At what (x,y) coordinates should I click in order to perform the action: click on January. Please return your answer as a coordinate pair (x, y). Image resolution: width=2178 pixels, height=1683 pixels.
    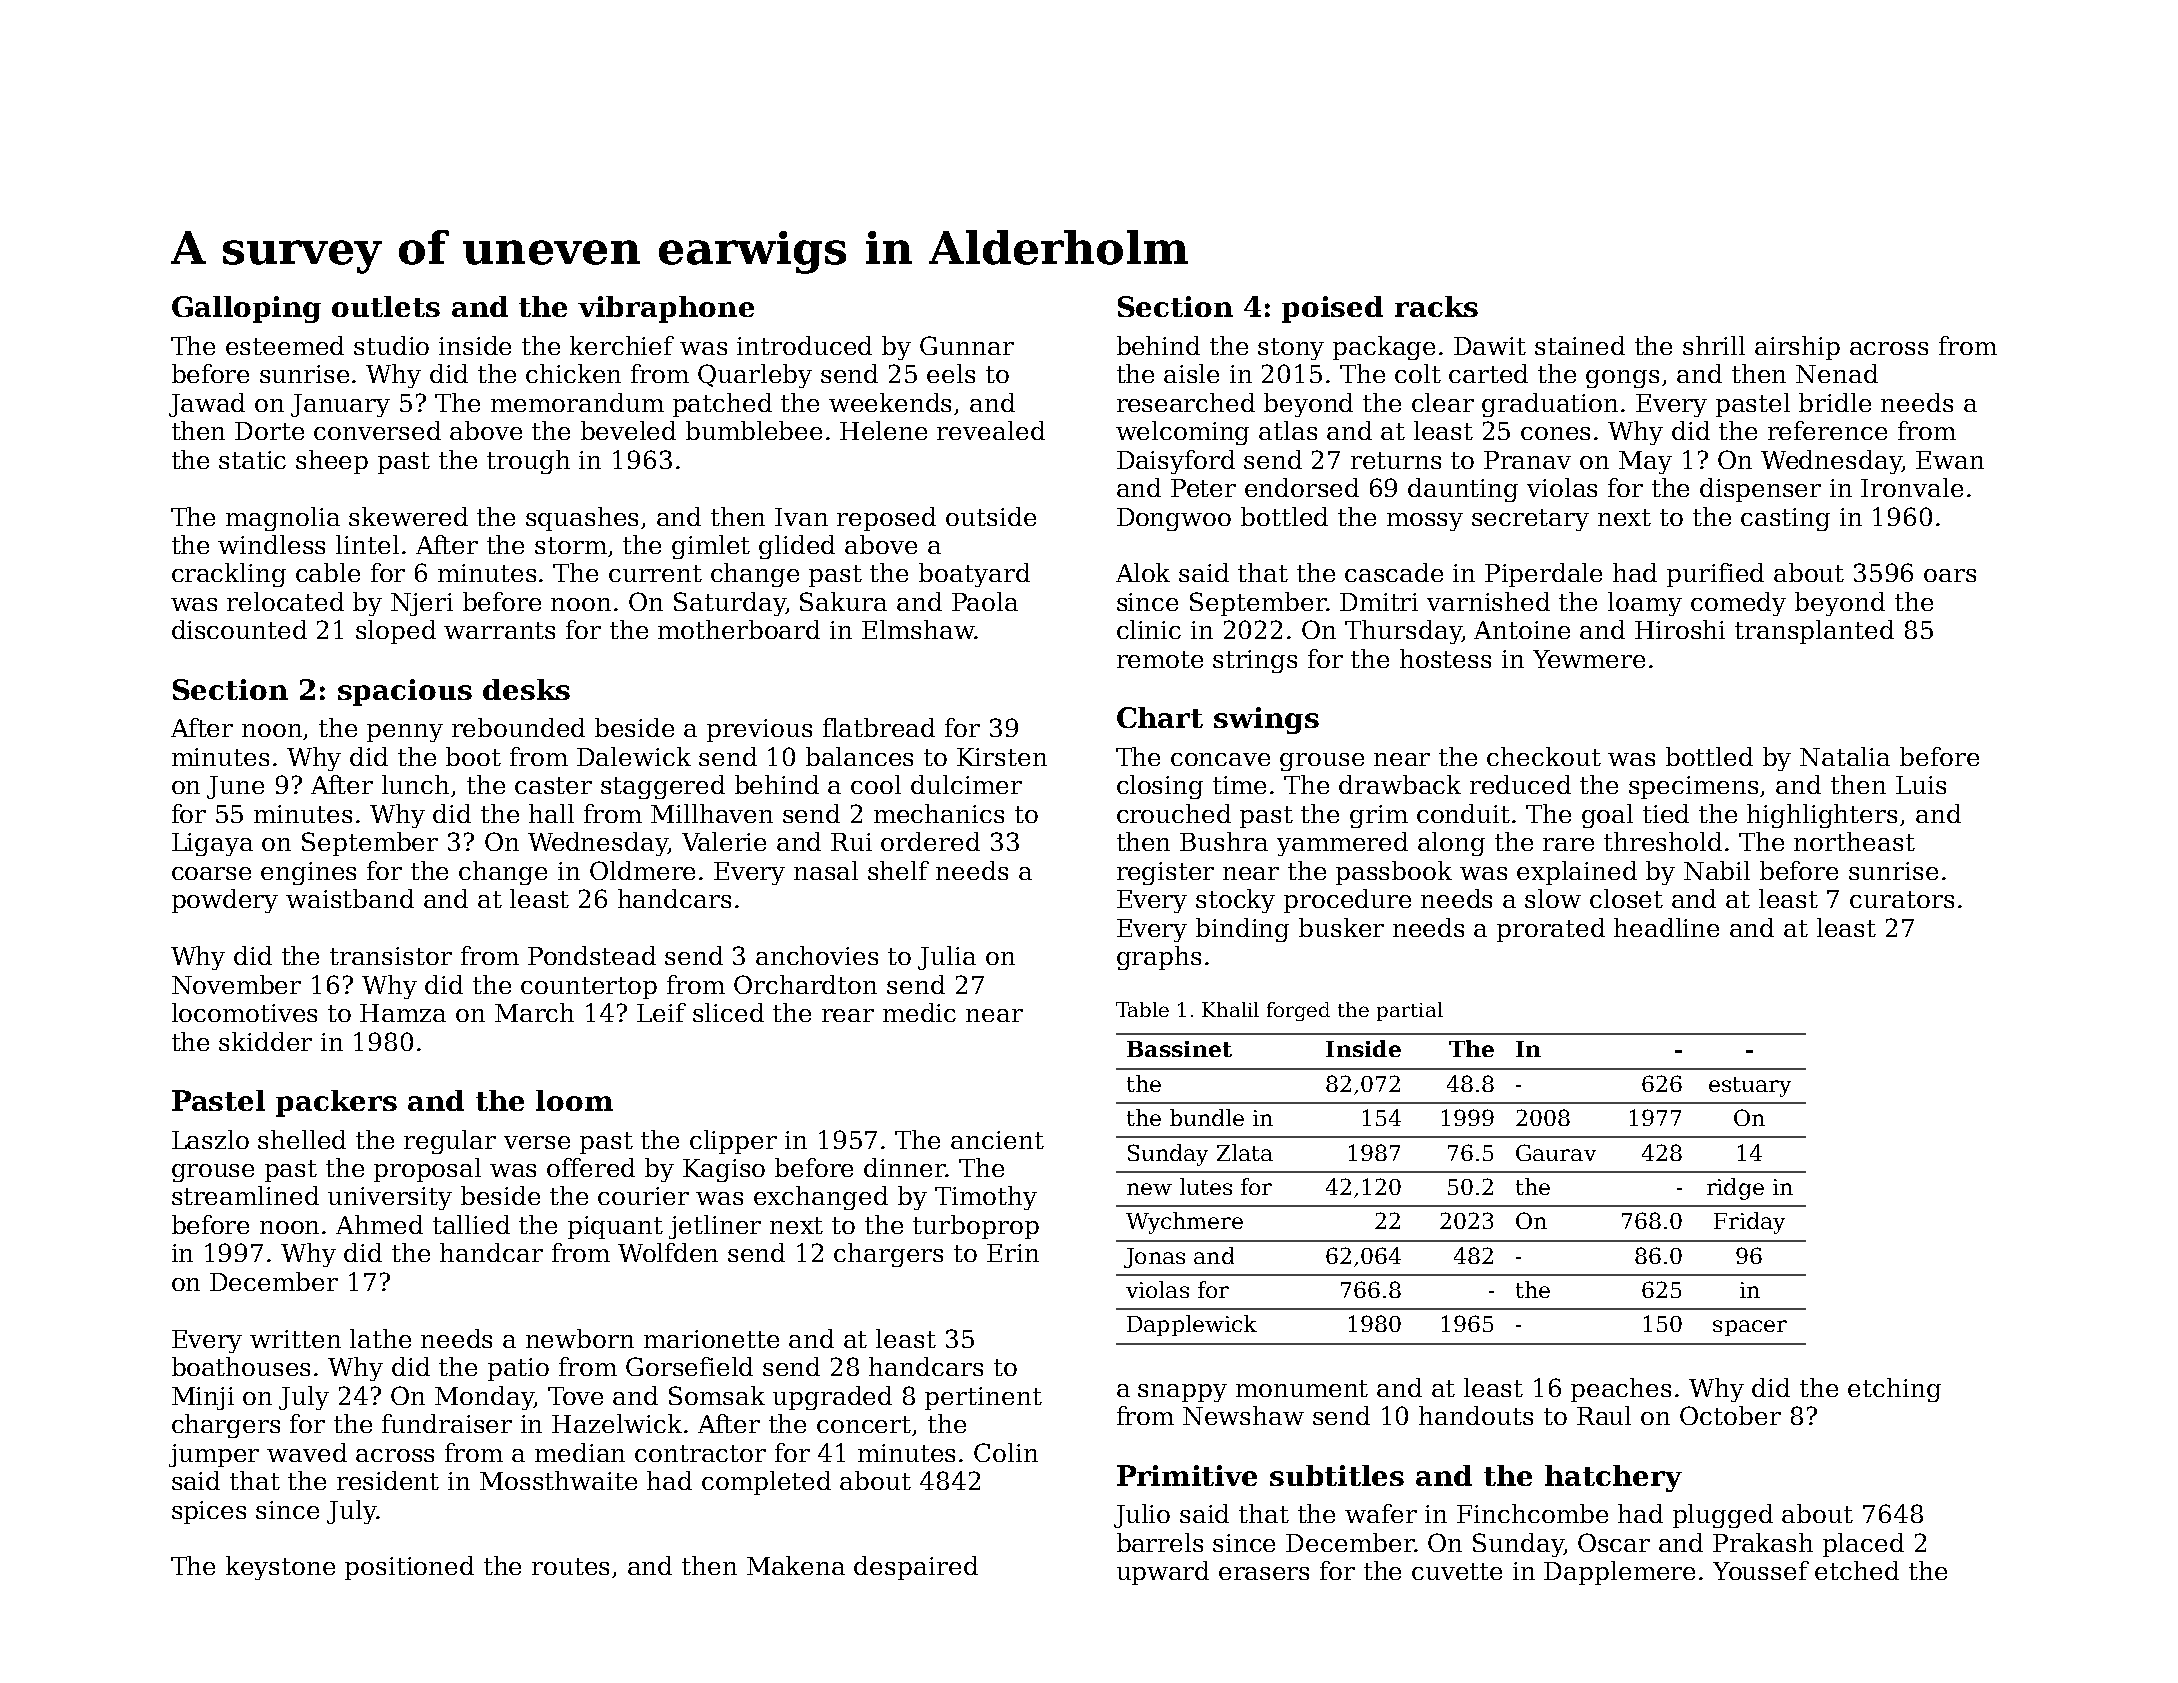
    Looking at the image, I should click on (340, 405).
